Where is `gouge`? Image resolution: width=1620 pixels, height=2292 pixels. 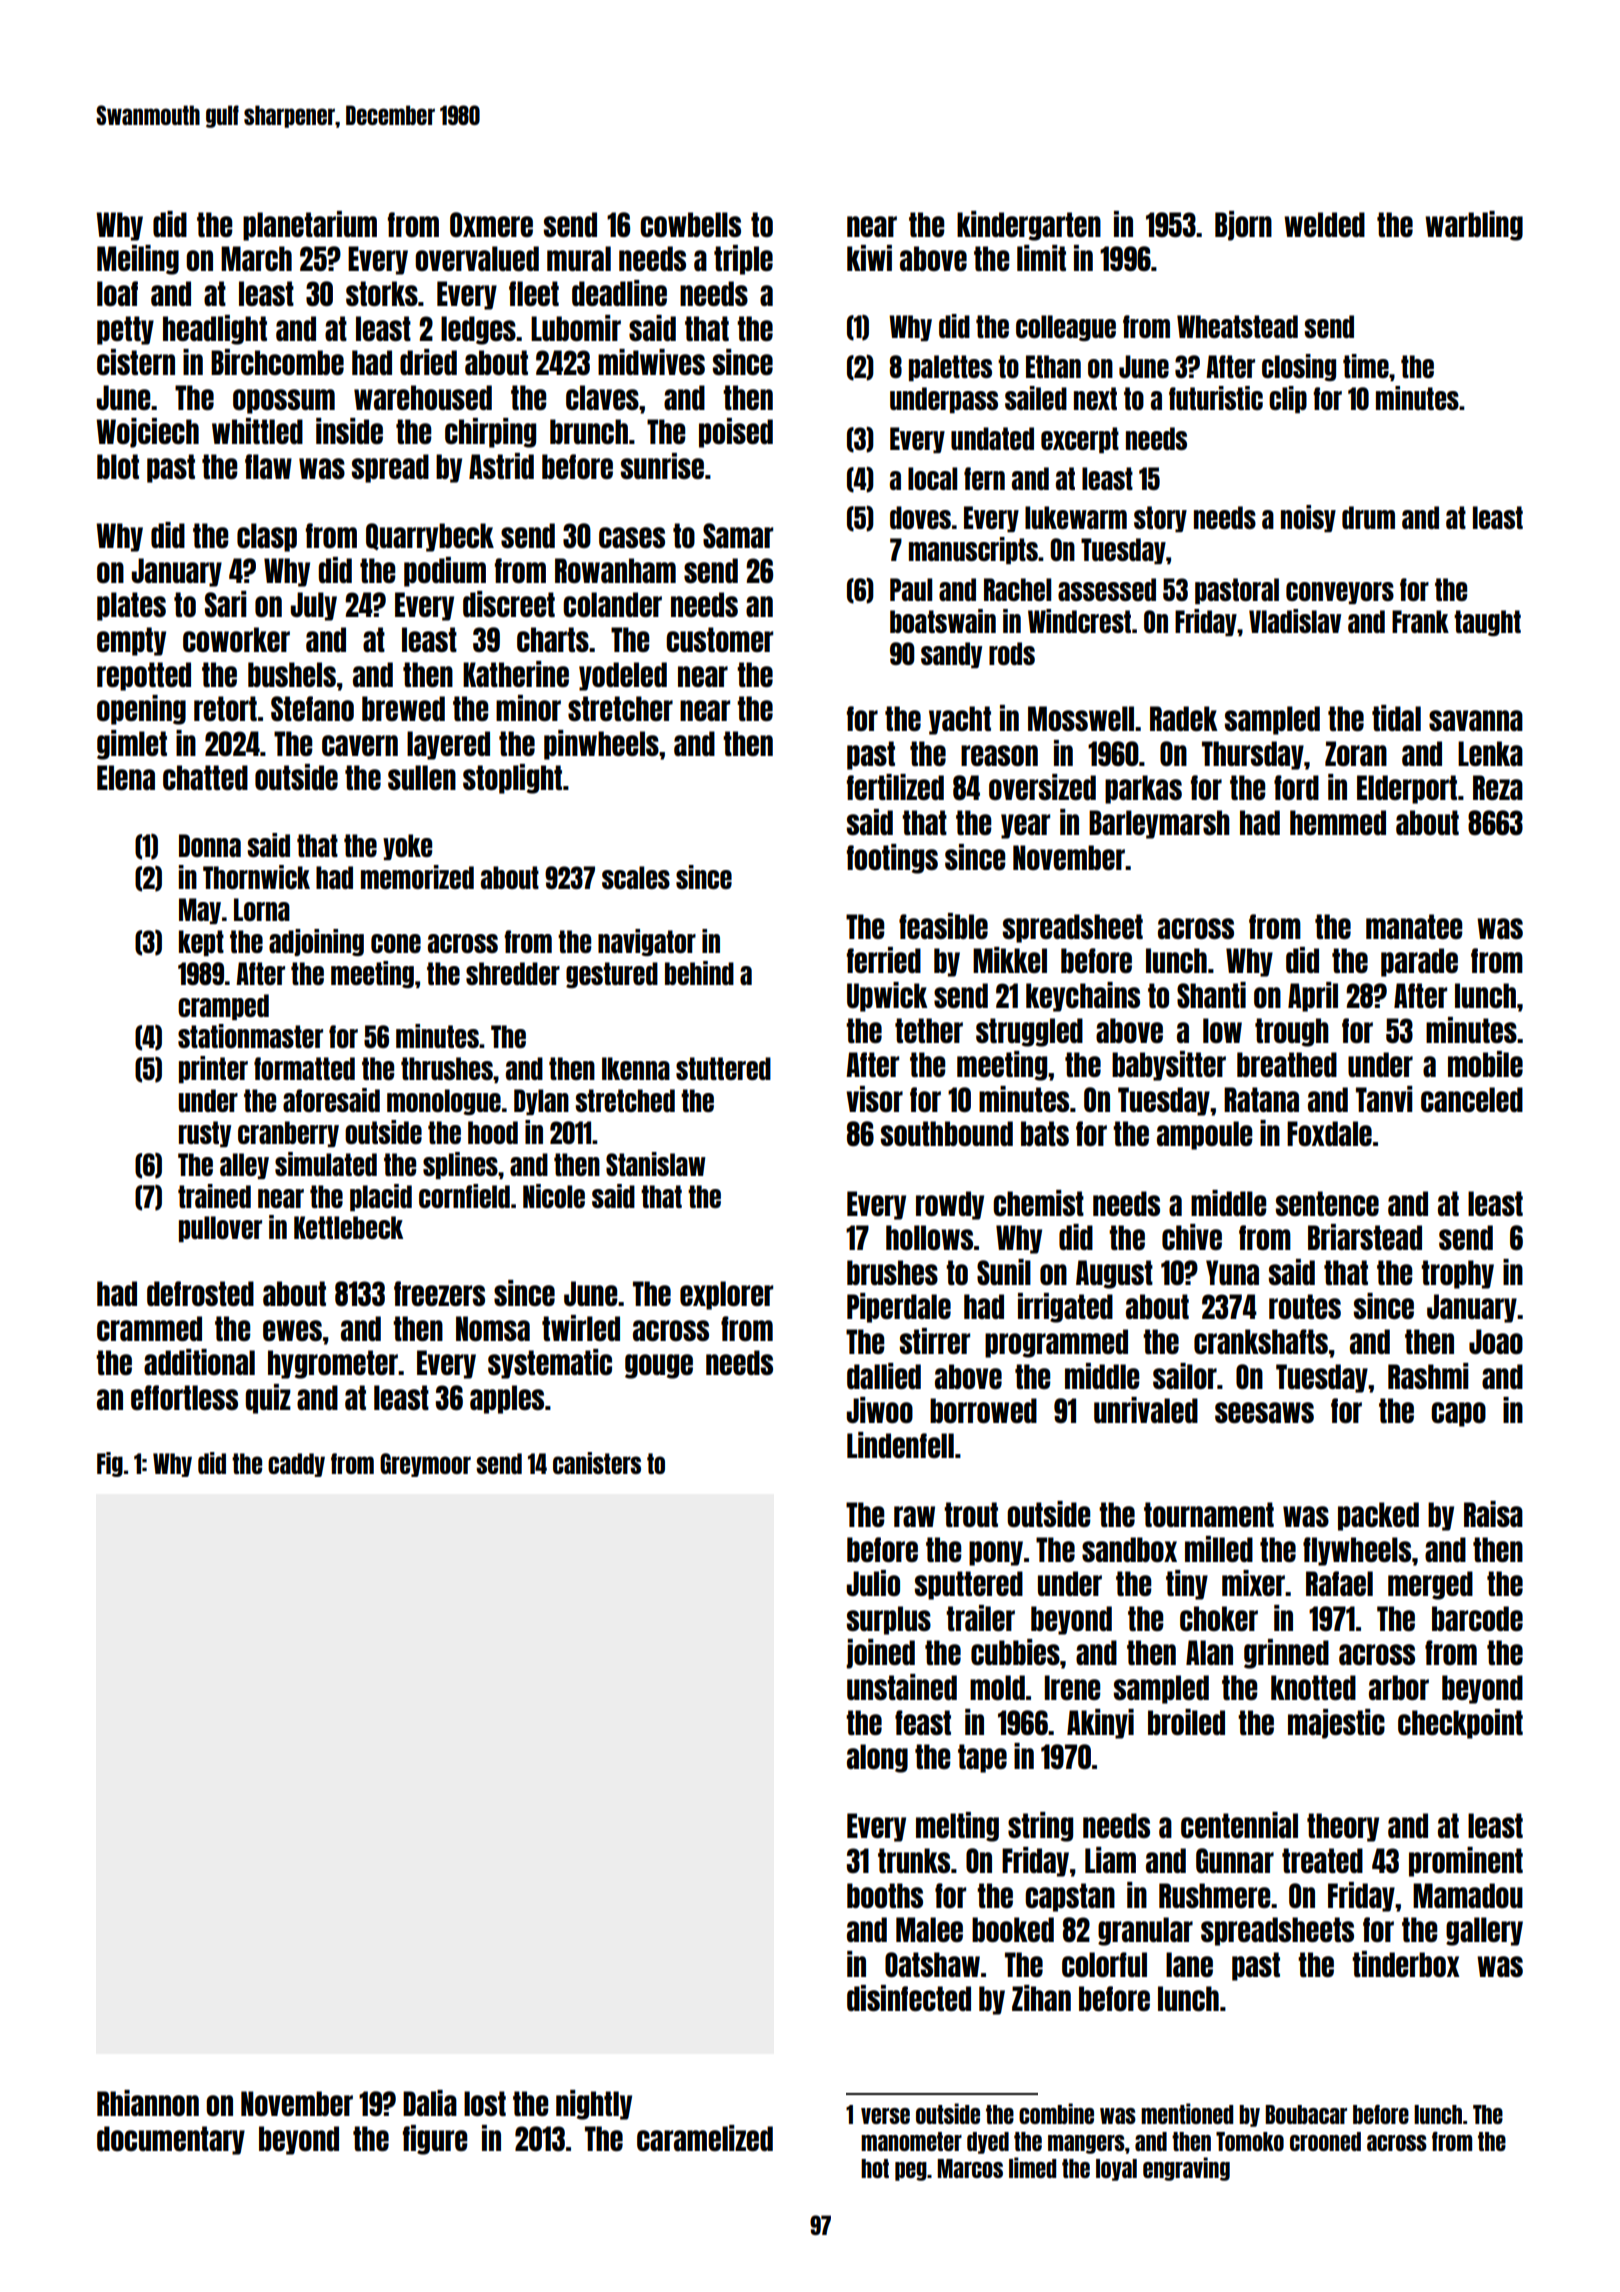
gouge is located at coordinates (659, 1366).
